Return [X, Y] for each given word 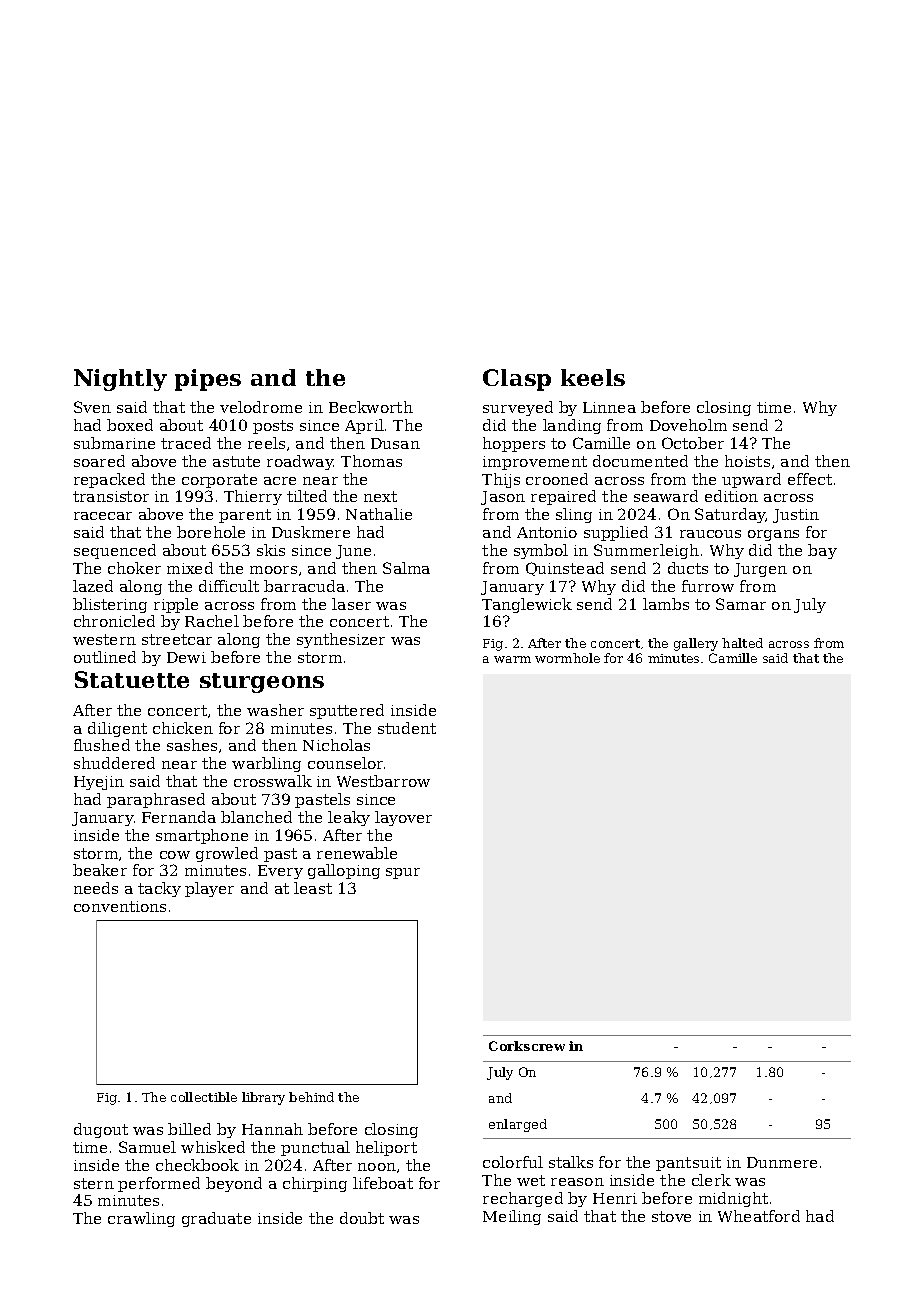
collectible [204, 1097]
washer [275, 710]
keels [593, 377]
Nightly [120, 380]
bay [822, 551]
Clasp [517, 380]
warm [512, 659]
